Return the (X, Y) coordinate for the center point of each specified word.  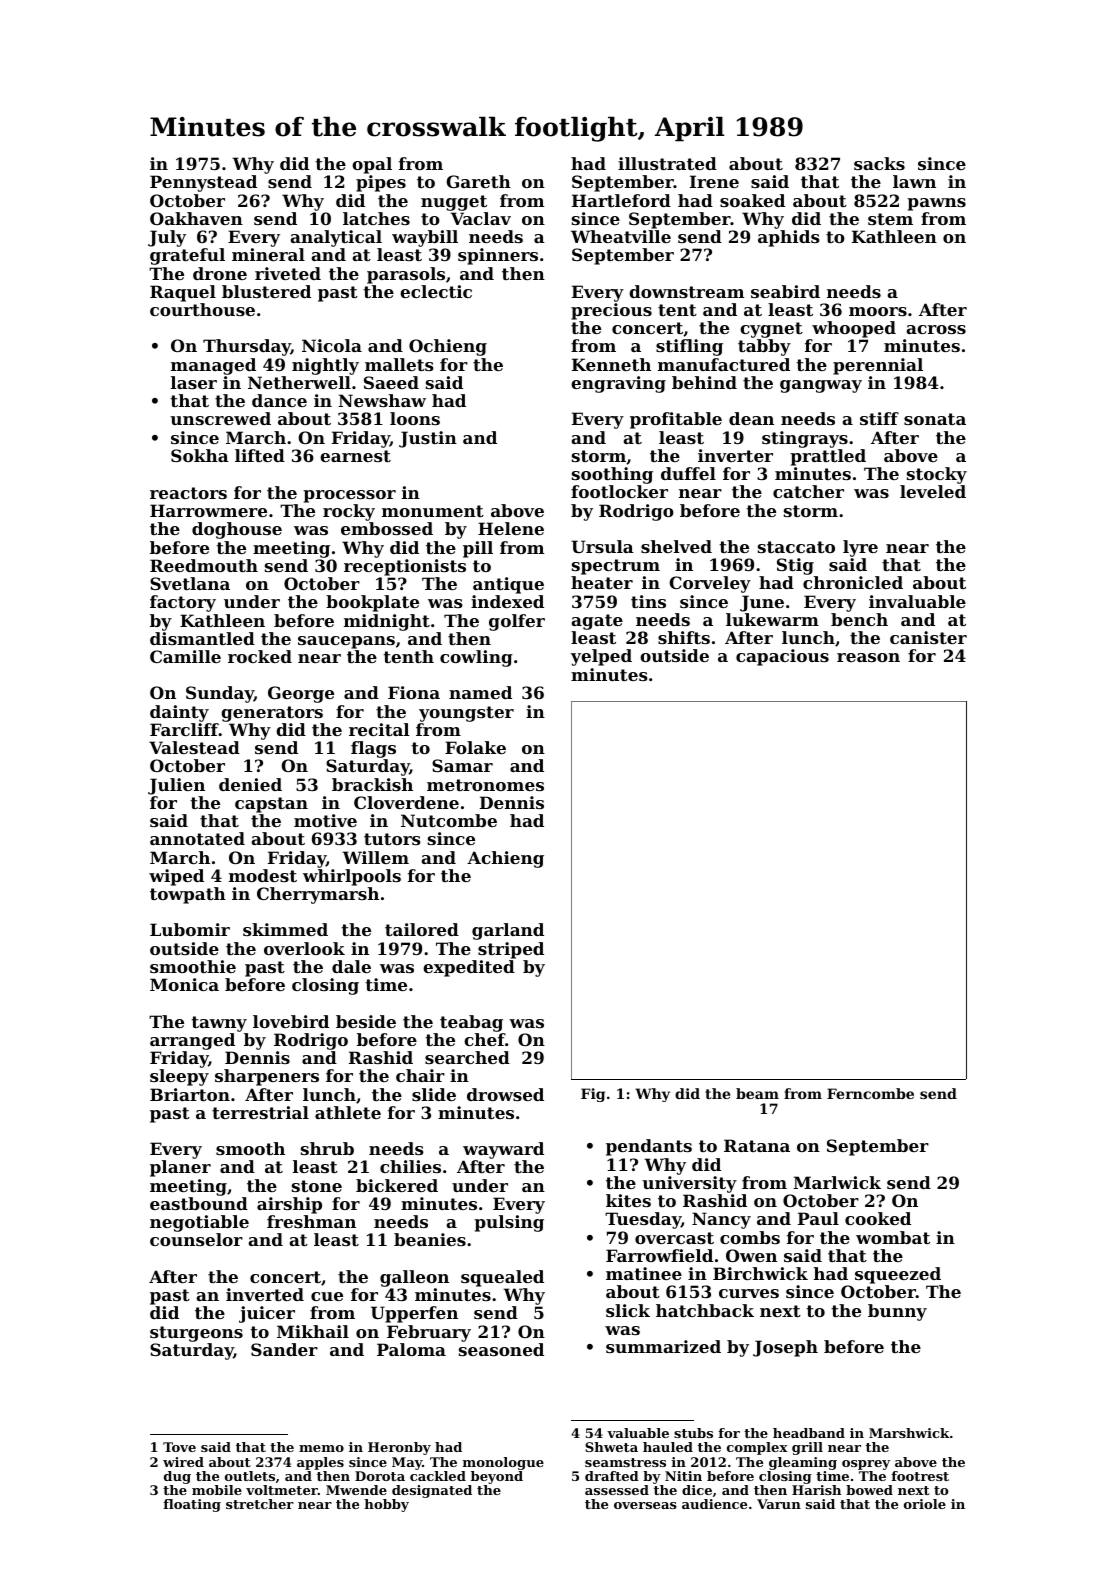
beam (757, 1093)
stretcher (260, 1504)
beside (366, 1021)
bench (859, 619)
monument (433, 511)
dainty (179, 713)
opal (372, 165)
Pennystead (203, 183)
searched (467, 1057)
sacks (879, 163)
